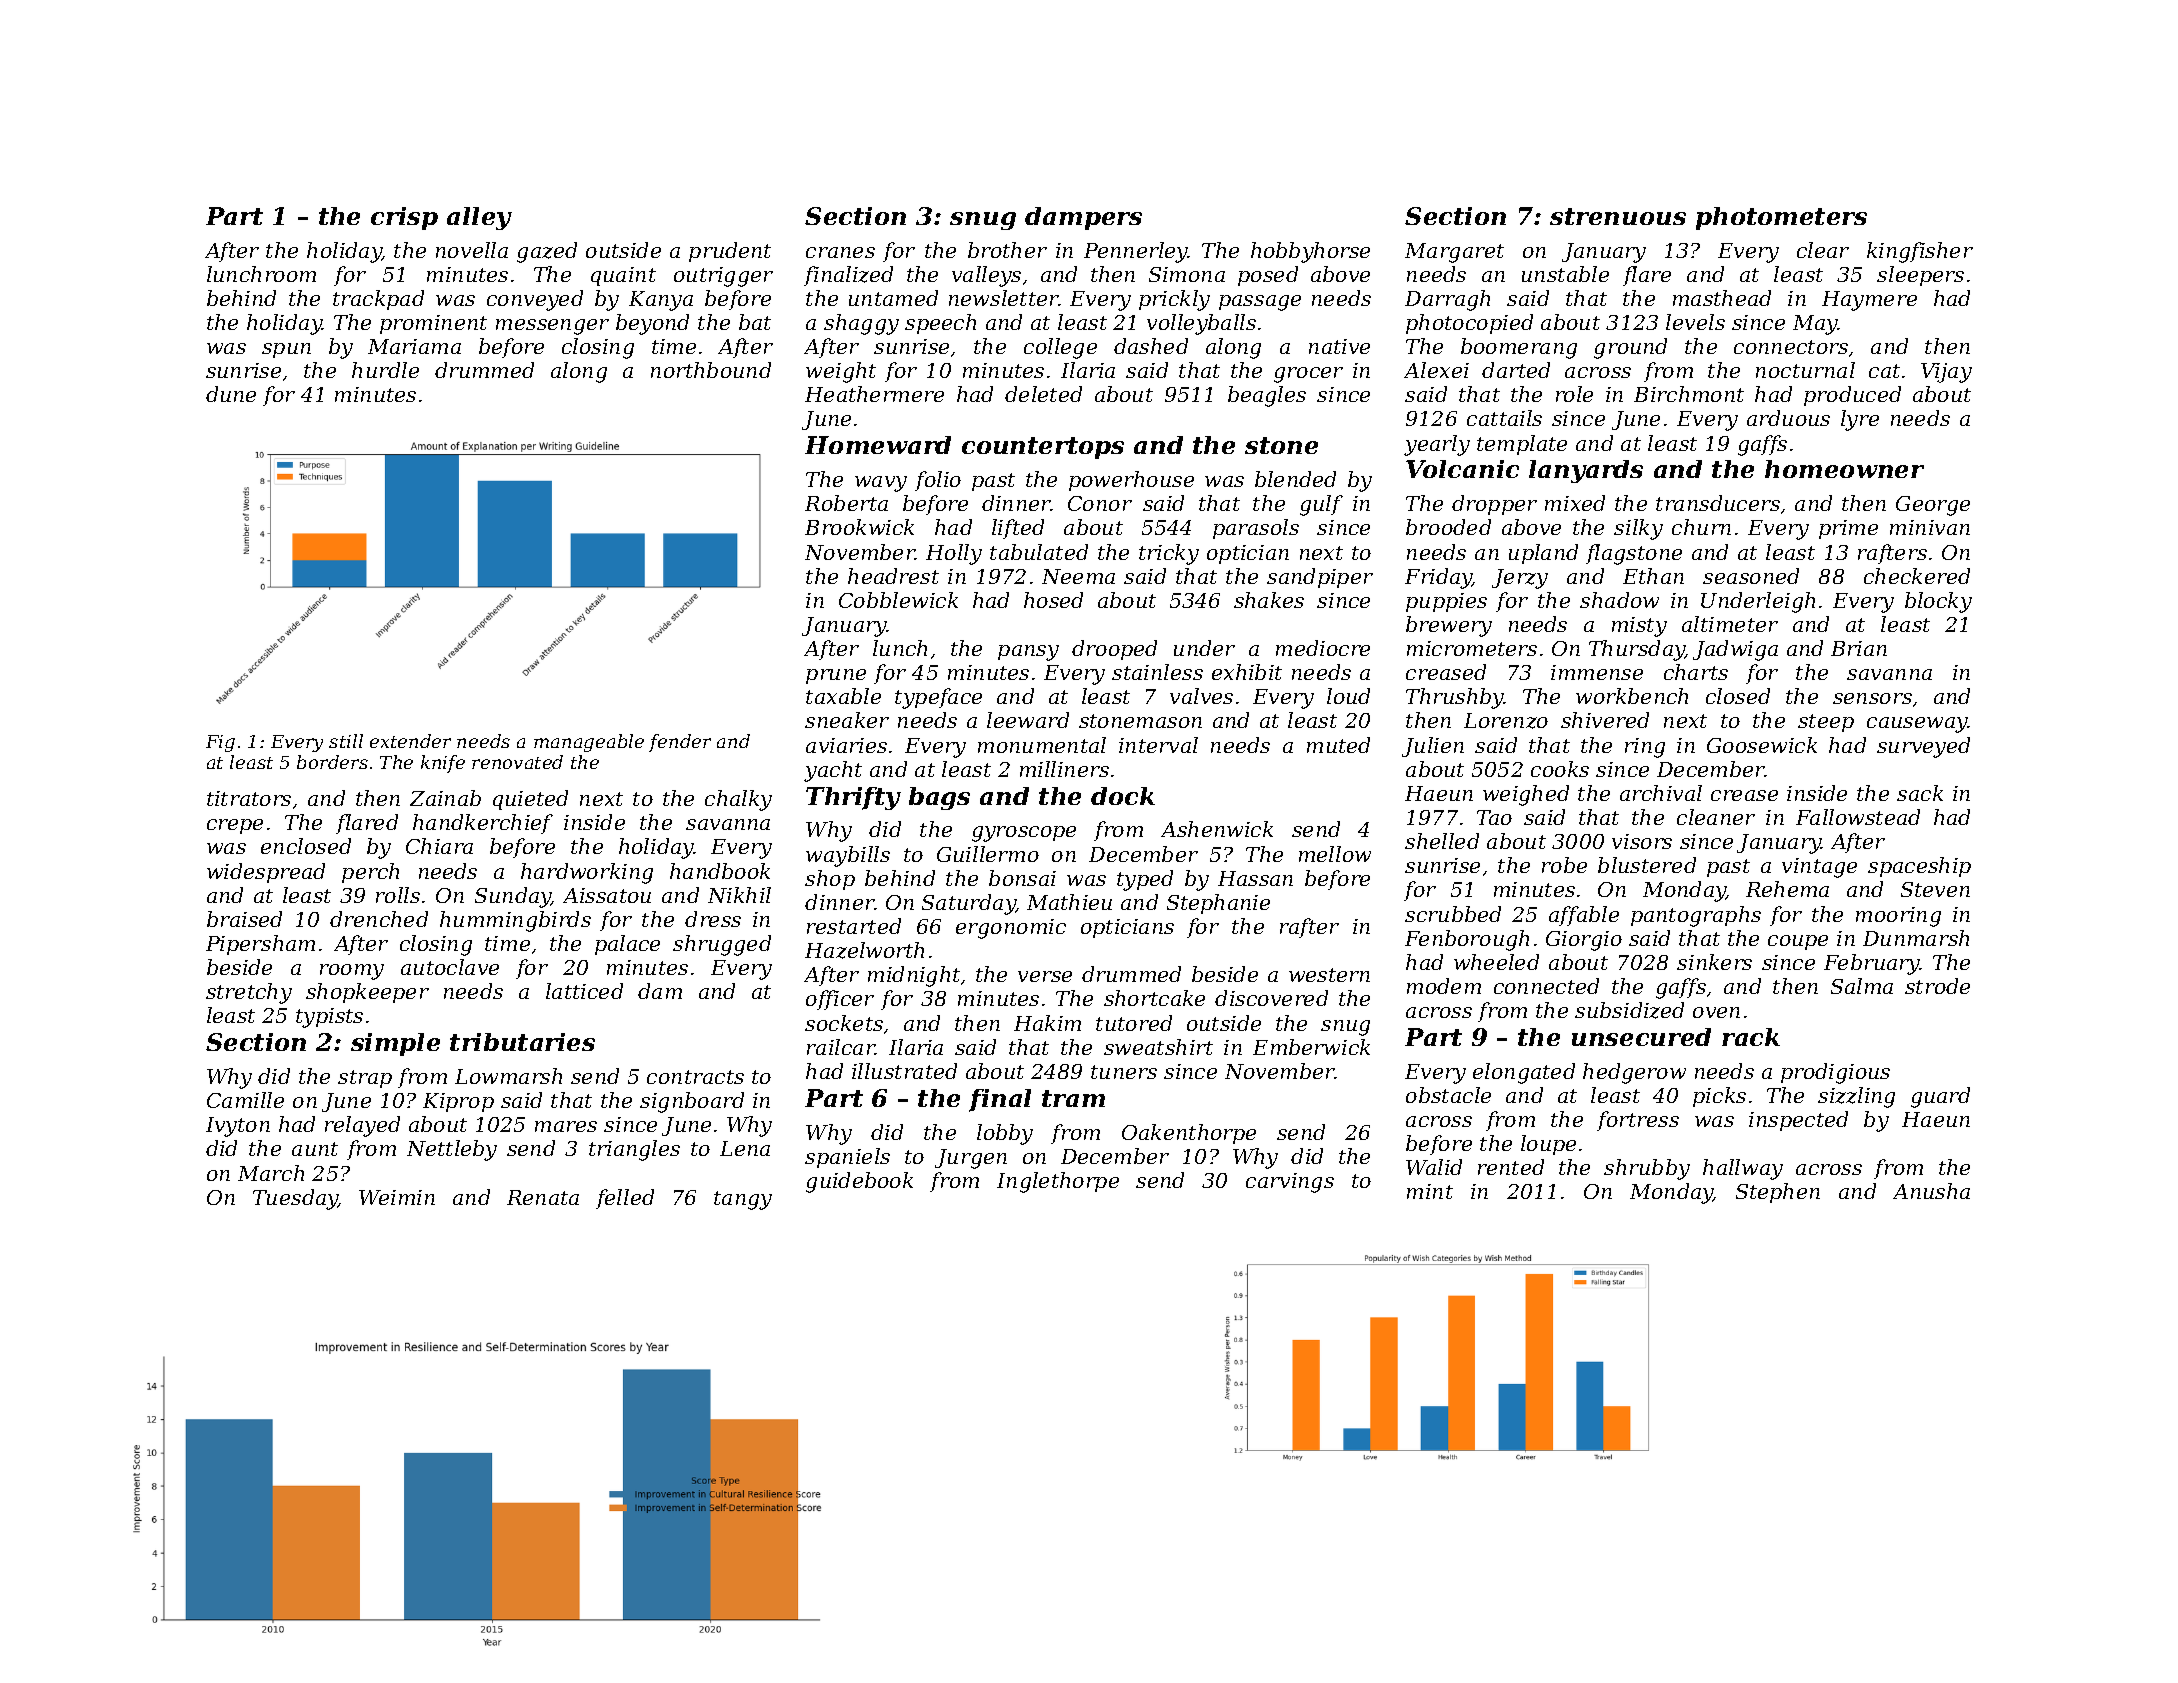  What do you see at coordinates (1058, 1182) in the screenshot?
I see `Inglethorpe` at bounding box center [1058, 1182].
